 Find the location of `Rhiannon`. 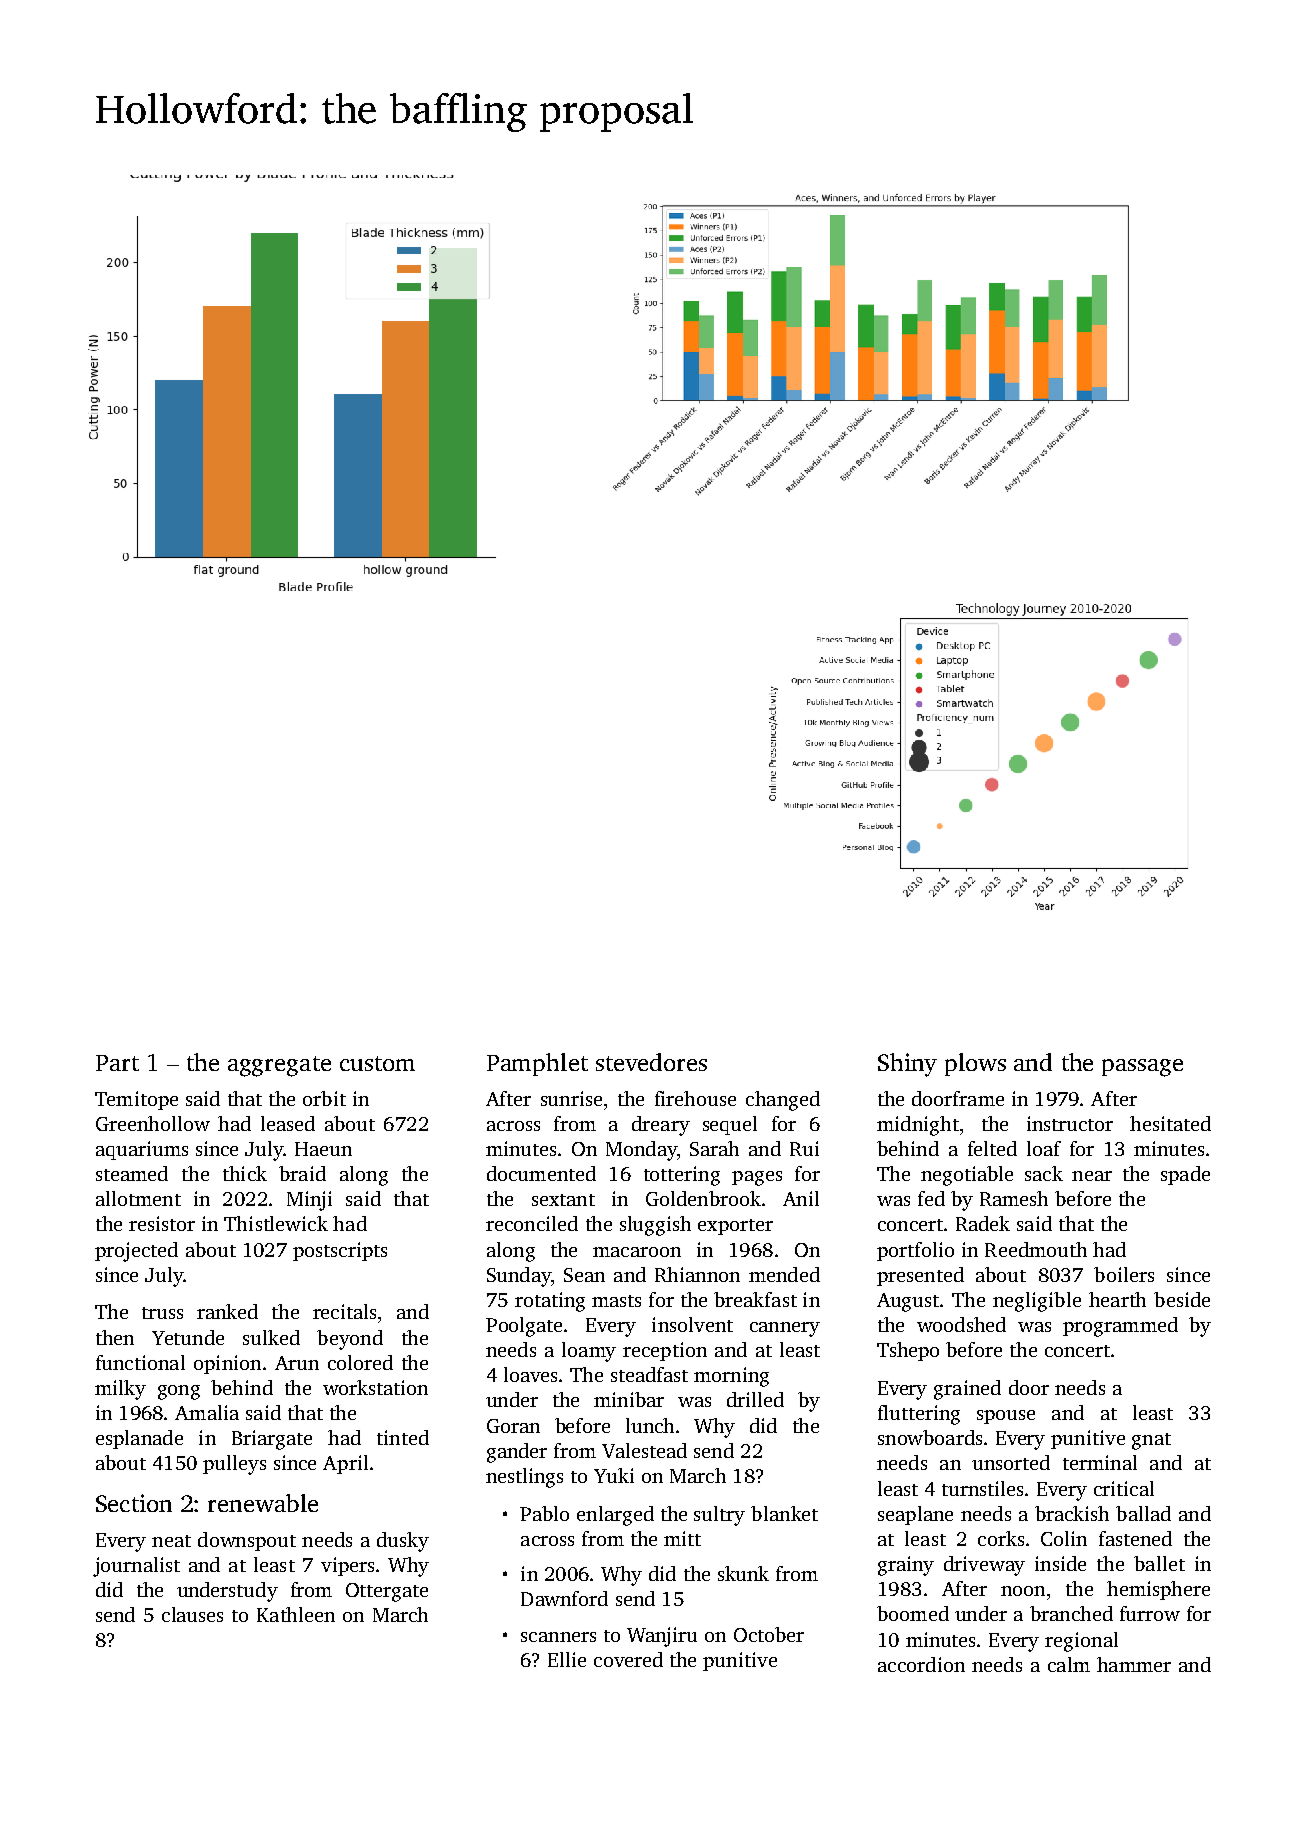

Rhiannon is located at coordinates (697, 1274).
